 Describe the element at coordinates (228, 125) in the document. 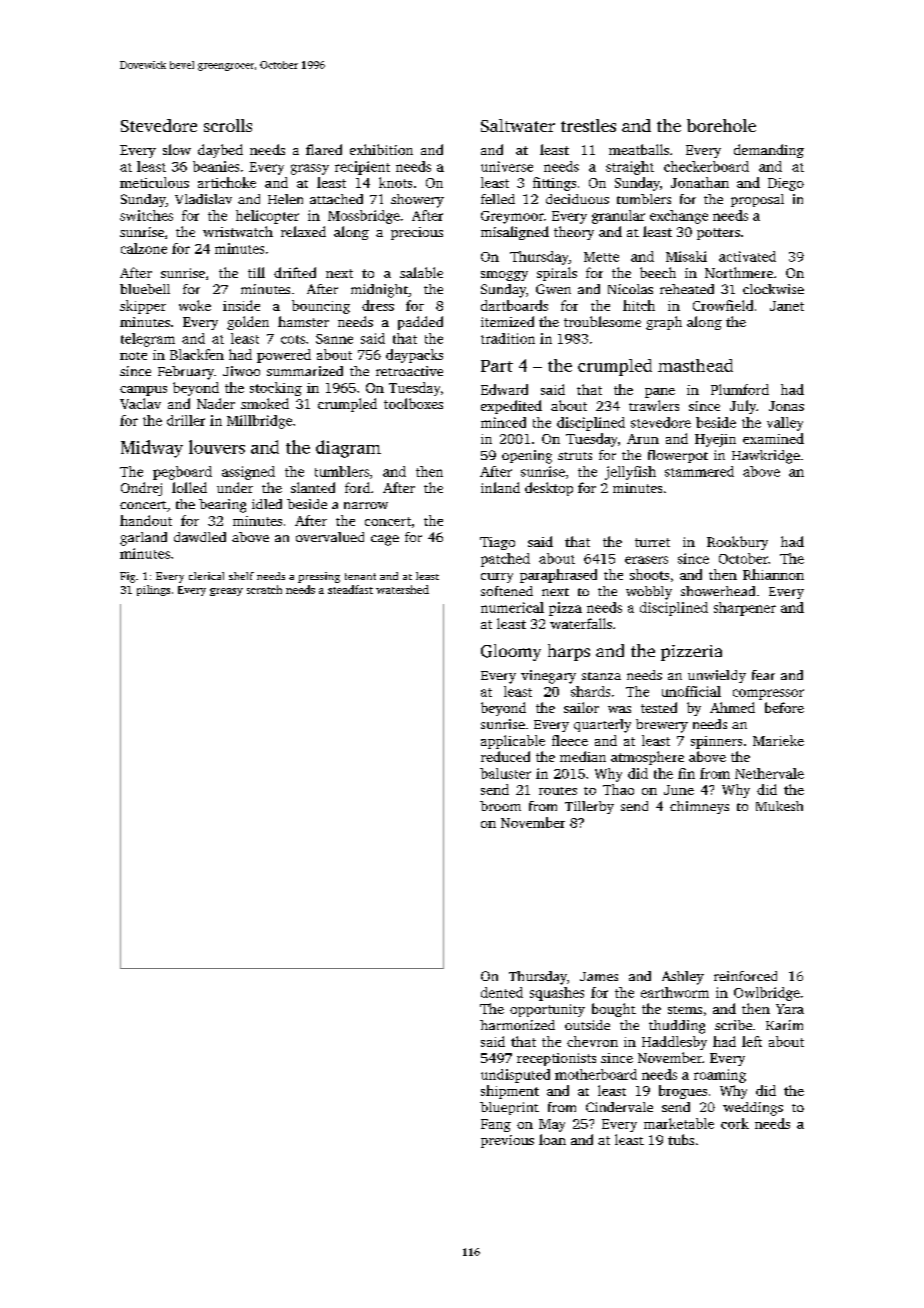

I see `scrolls` at that location.
